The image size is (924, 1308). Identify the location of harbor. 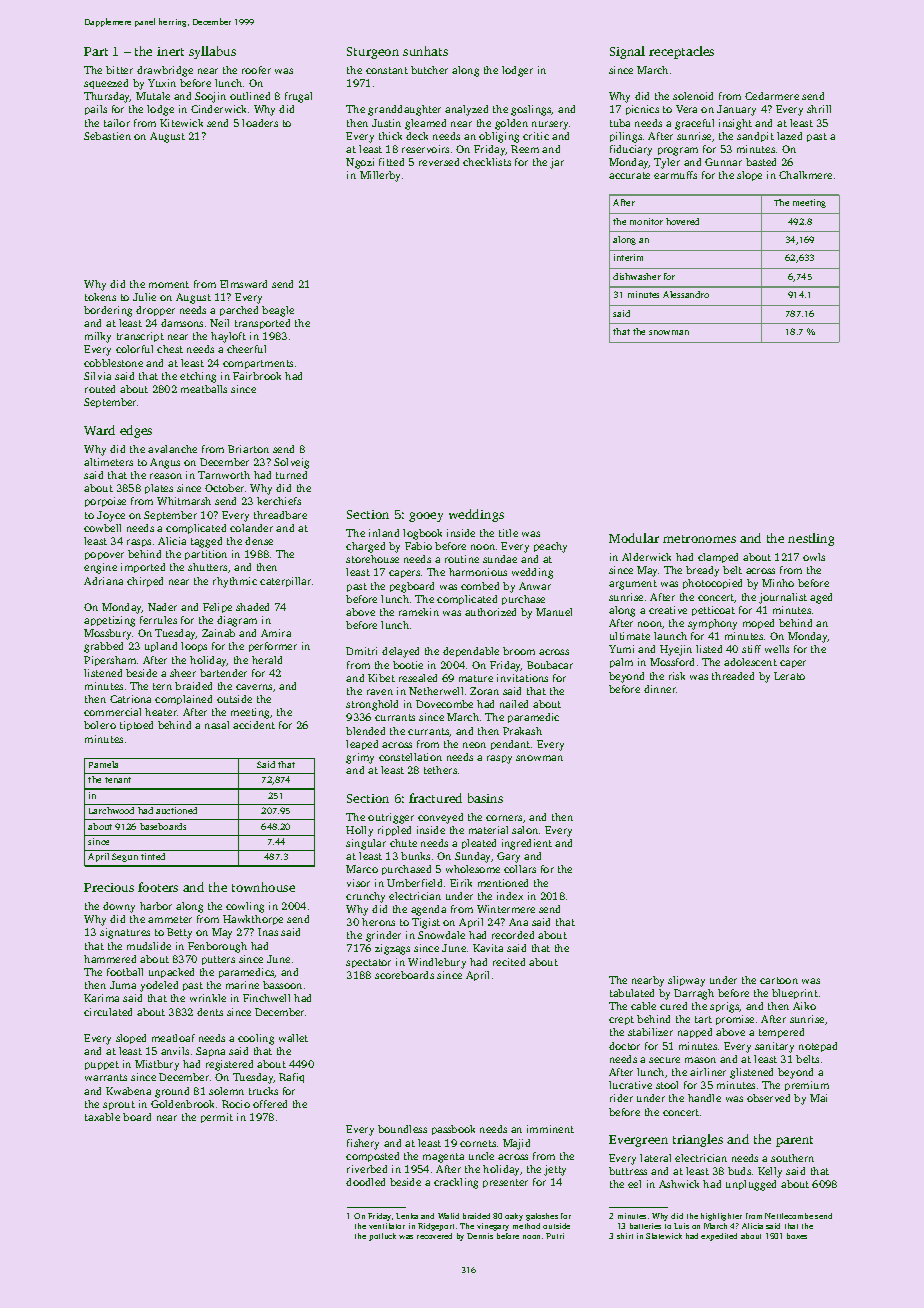
(156, 906).
